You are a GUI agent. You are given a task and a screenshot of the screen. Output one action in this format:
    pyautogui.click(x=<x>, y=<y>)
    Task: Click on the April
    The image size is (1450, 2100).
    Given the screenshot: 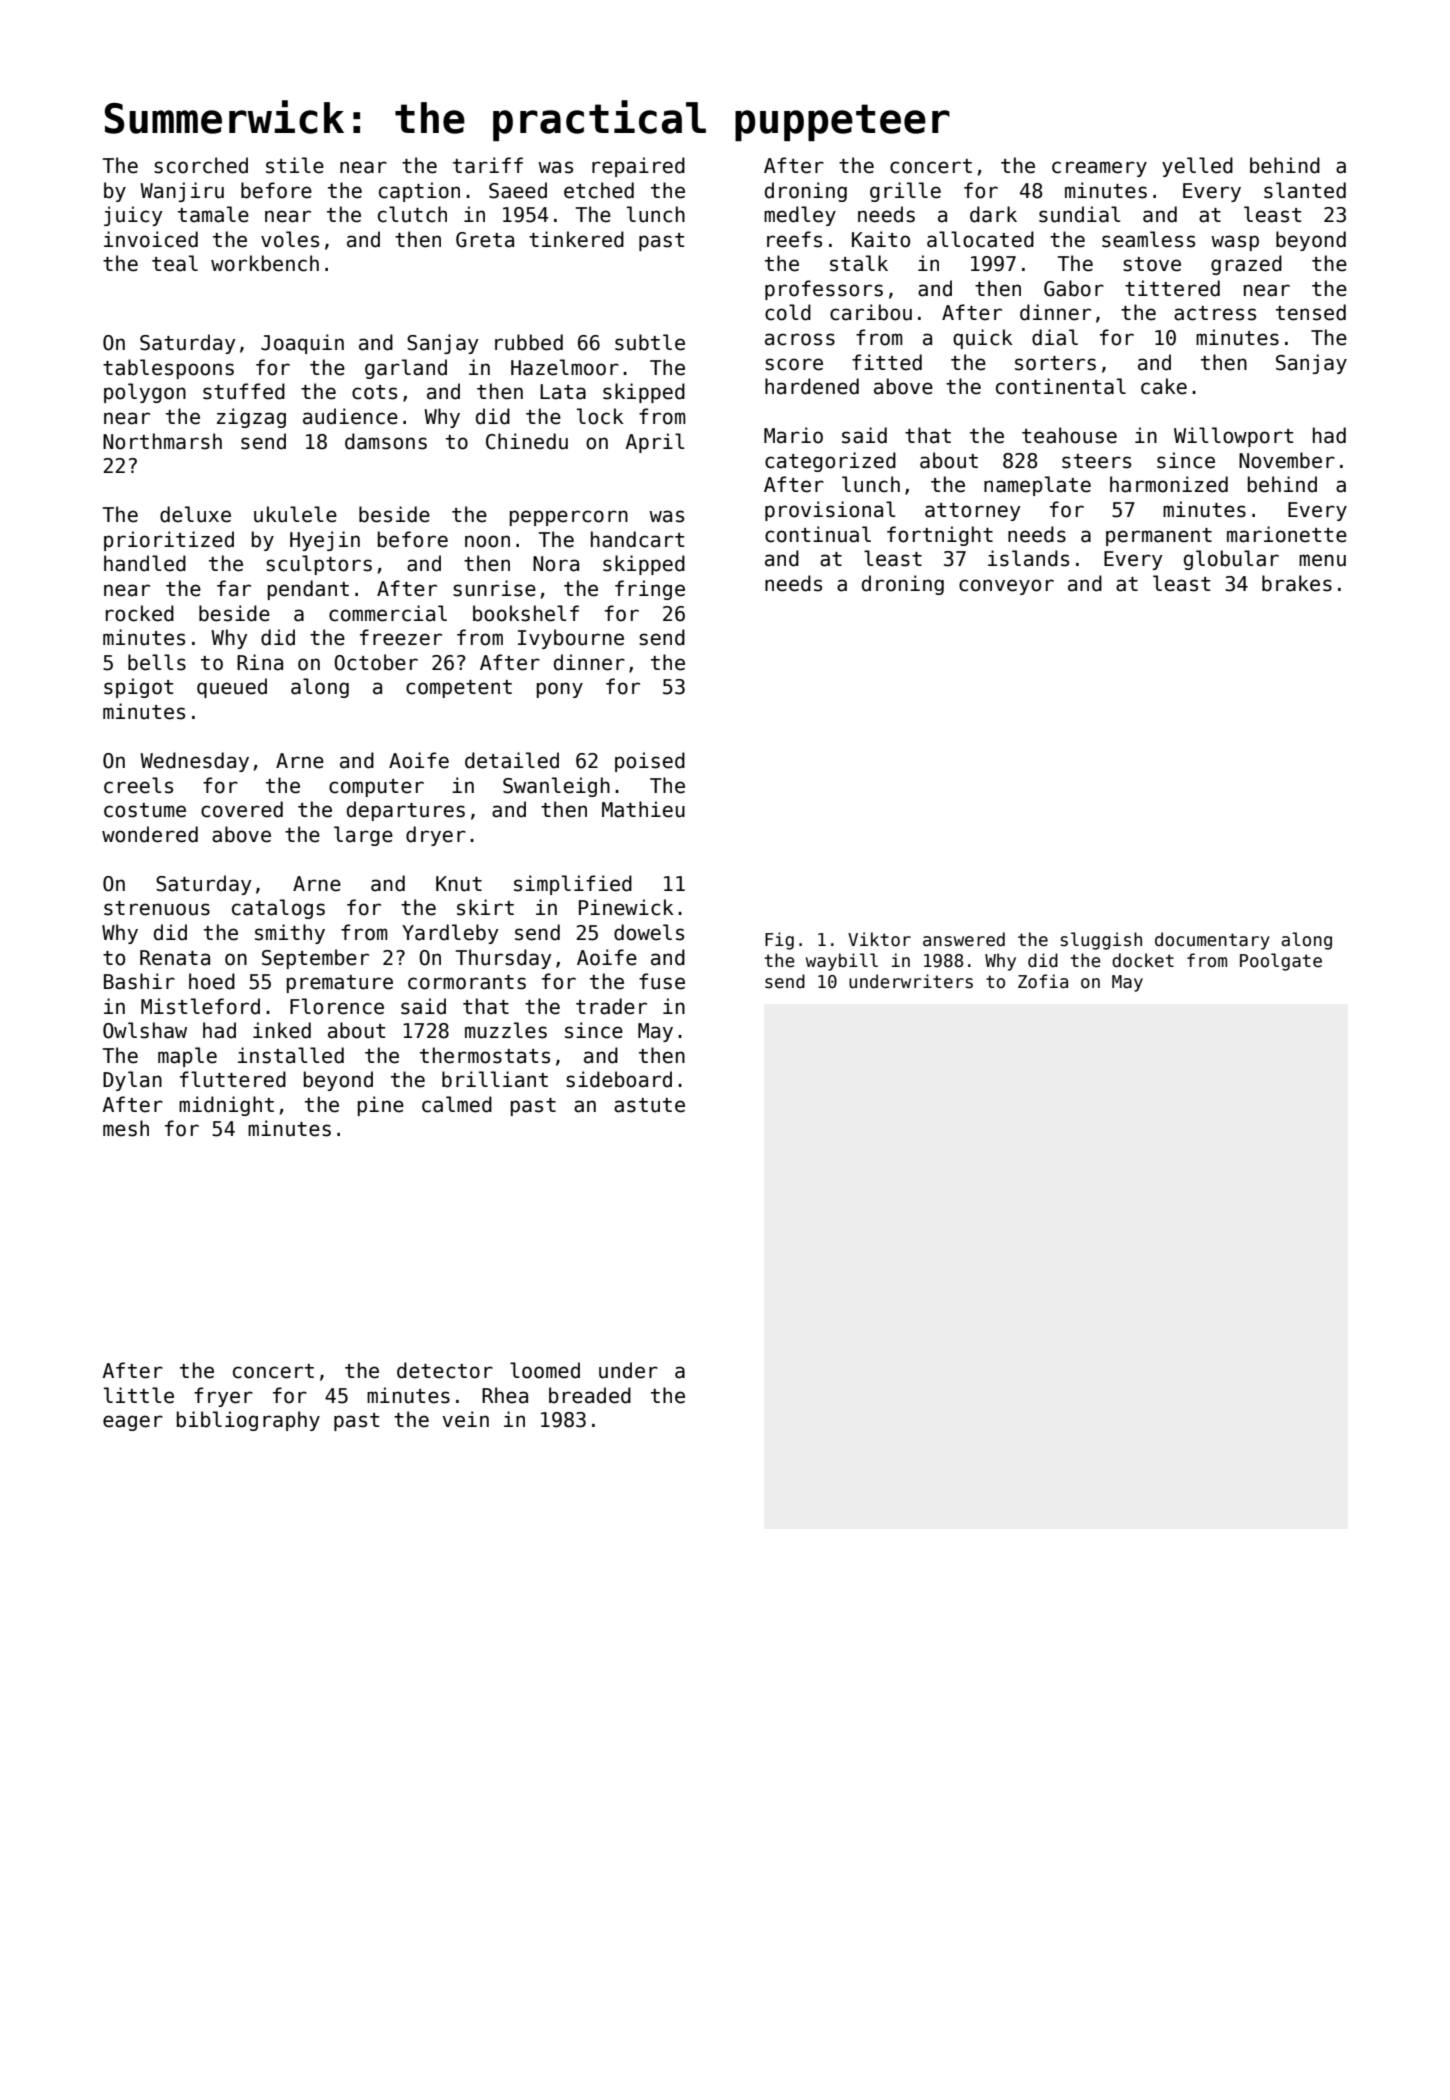 What is the action you would take?
    pyautogui.click(x=655, y=443)
